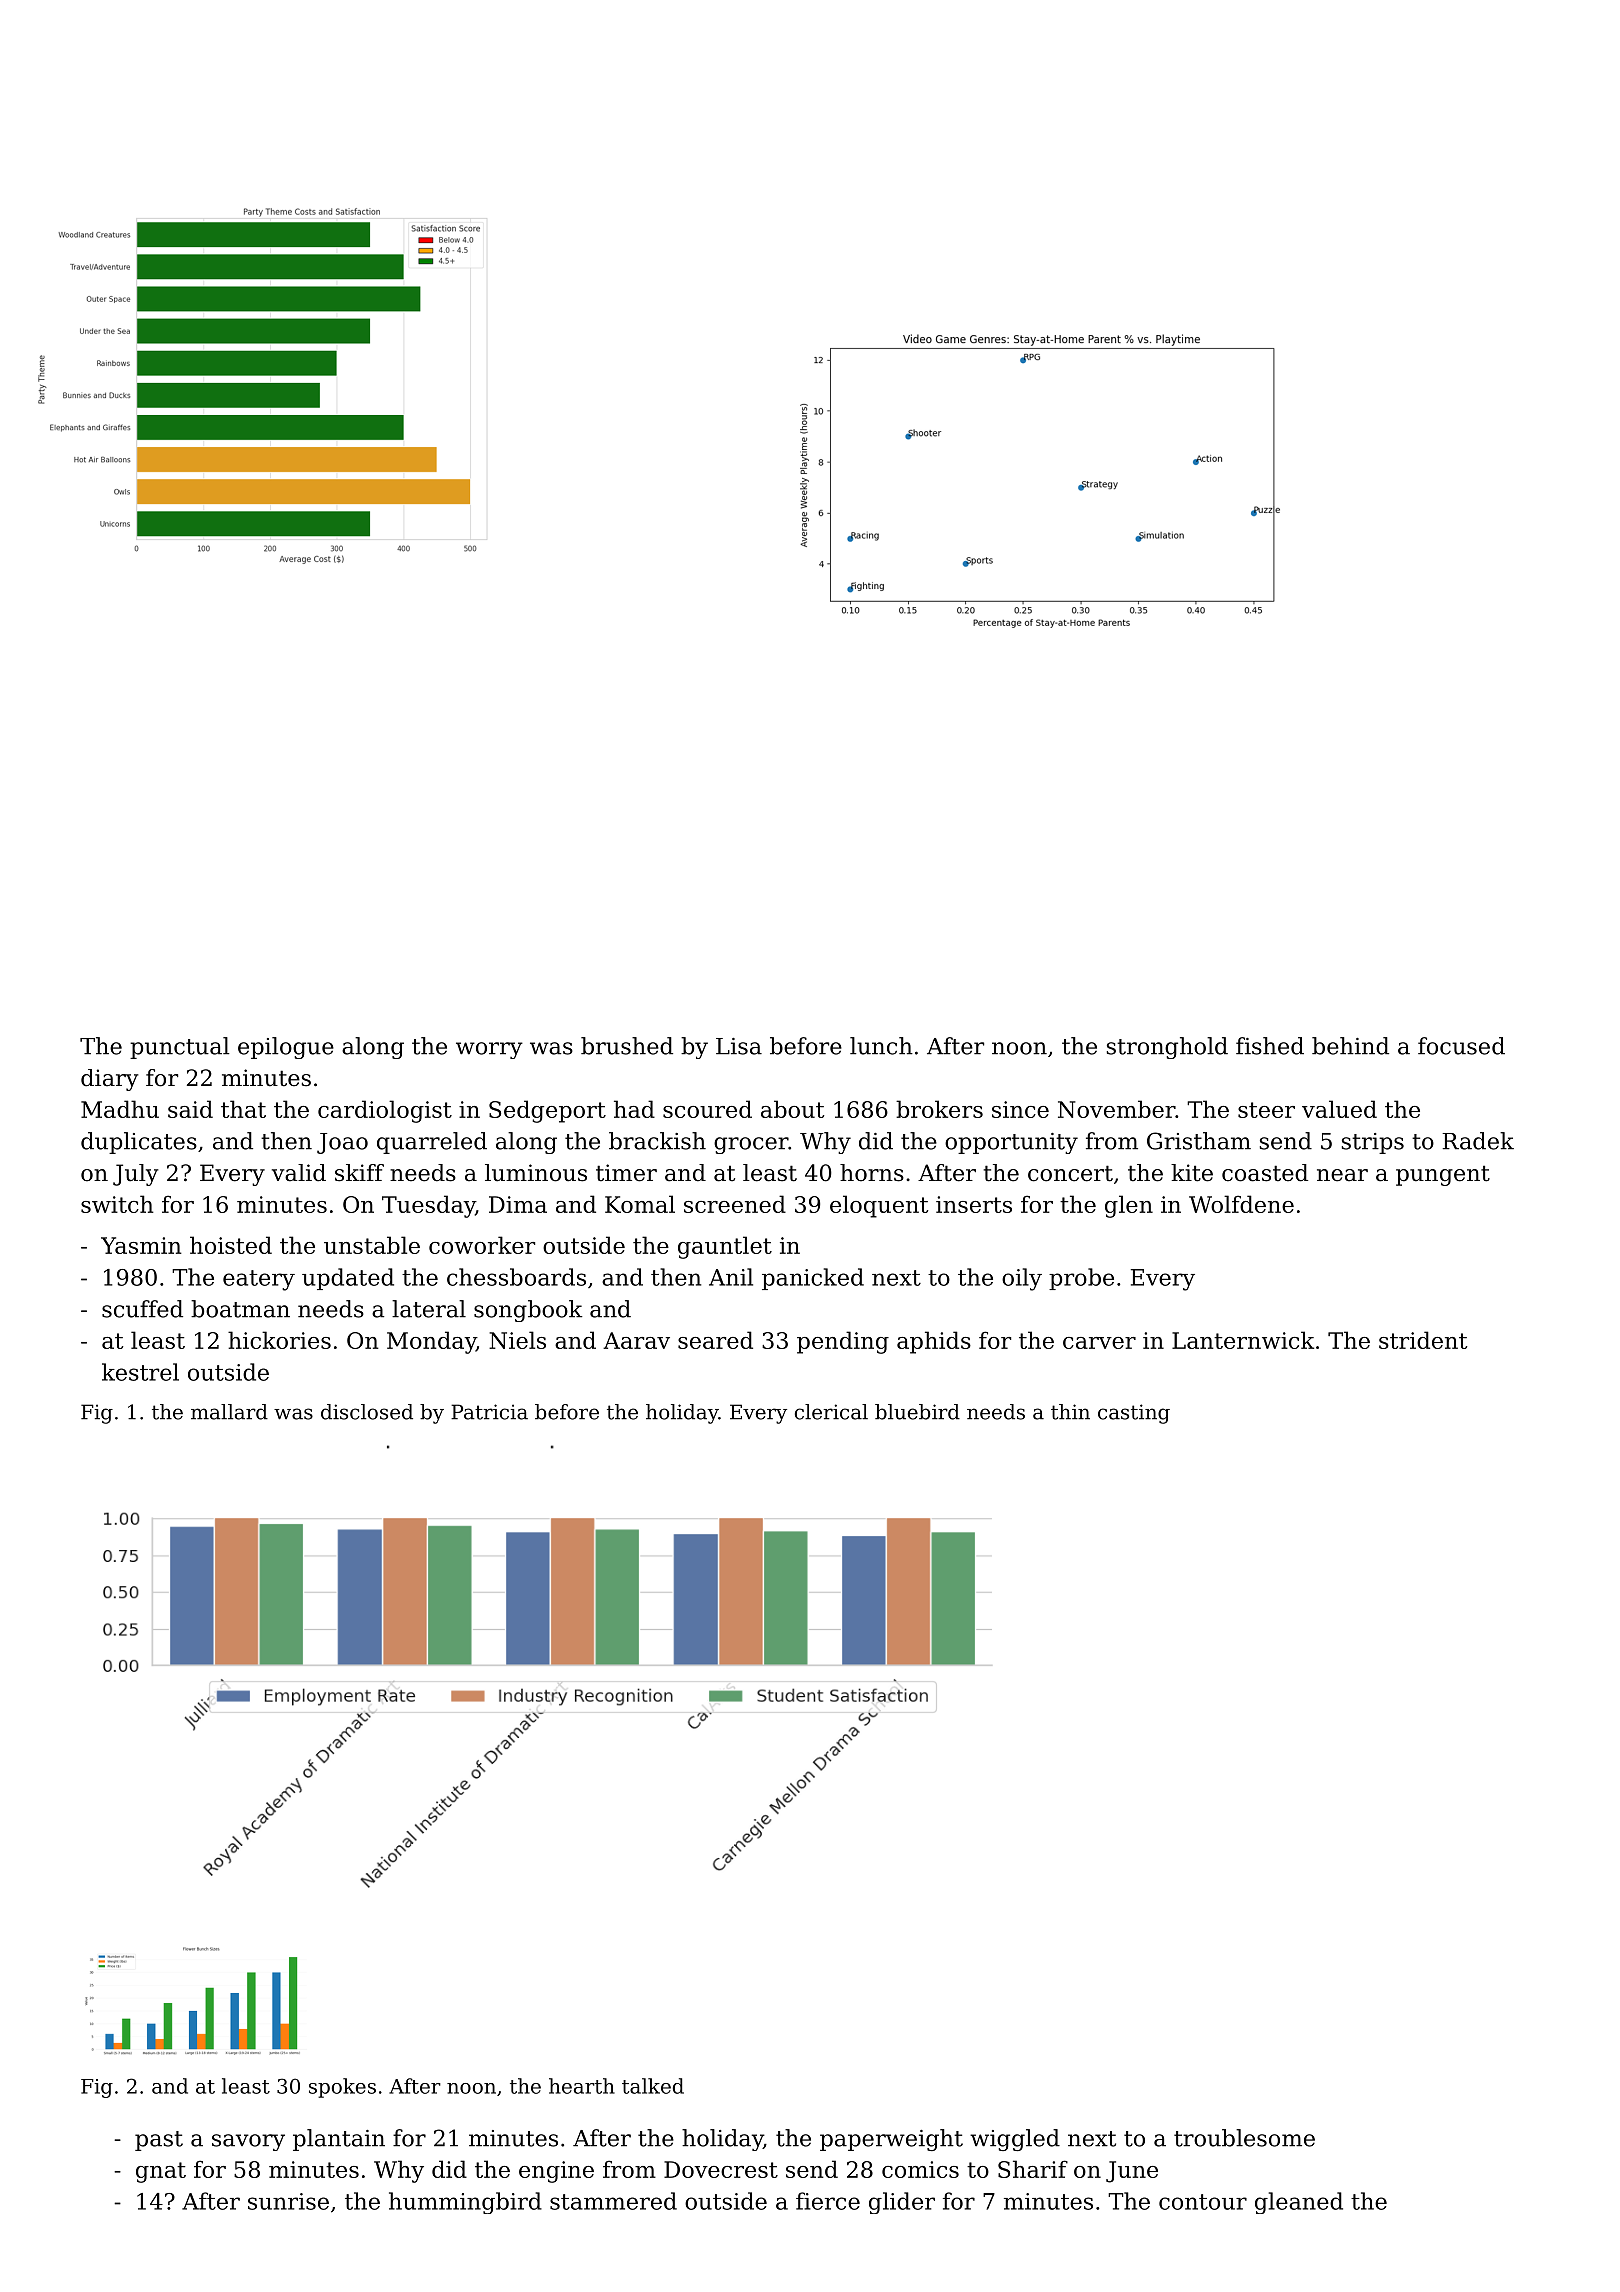 The image size is (1620, 2292). I want to click on sunrise, so click(288, 2201).
